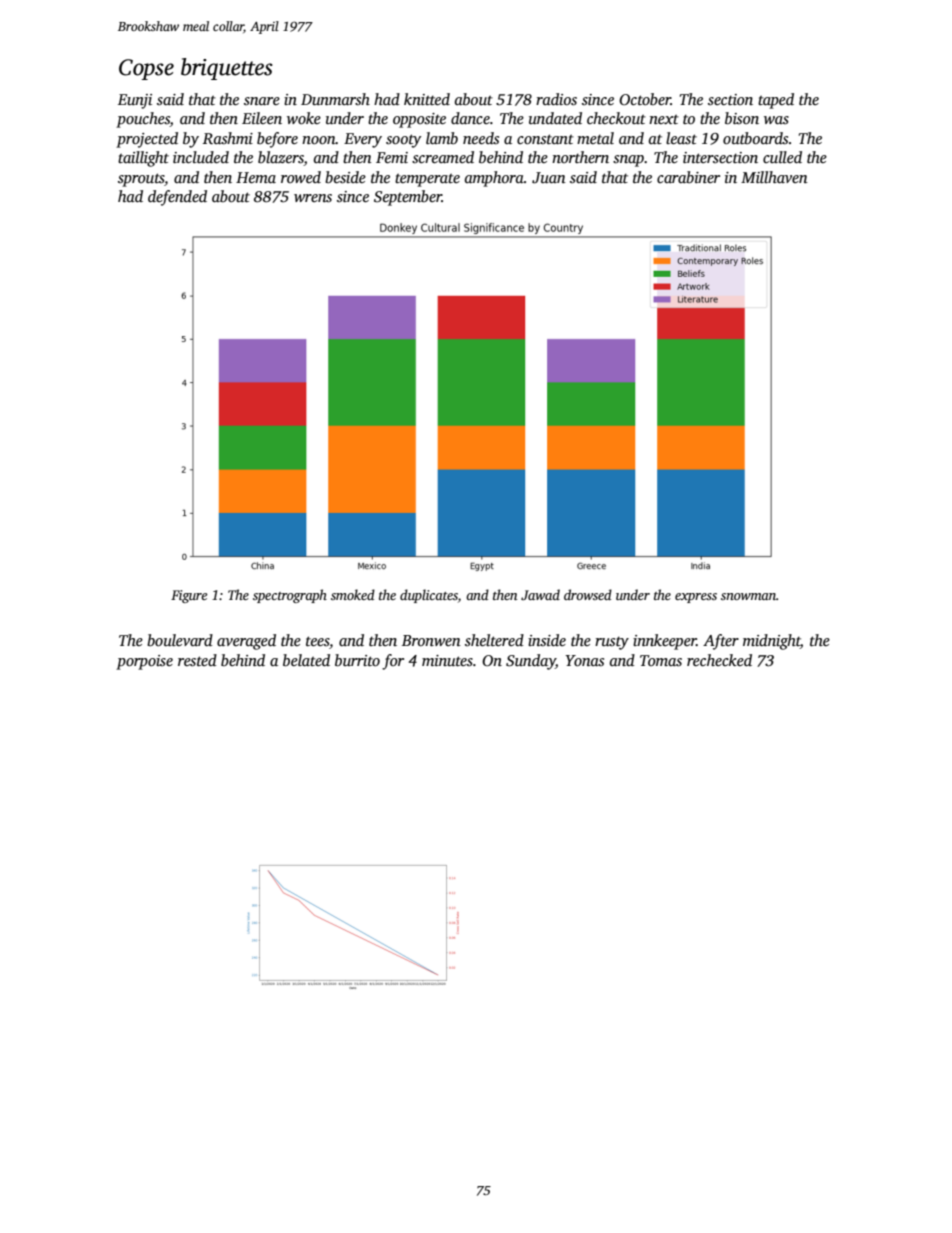 This image has width=952, height=1233. What do you see at coordinates (313, 198) in the image?
I see `wrens` at bounding box center [313, 198].
